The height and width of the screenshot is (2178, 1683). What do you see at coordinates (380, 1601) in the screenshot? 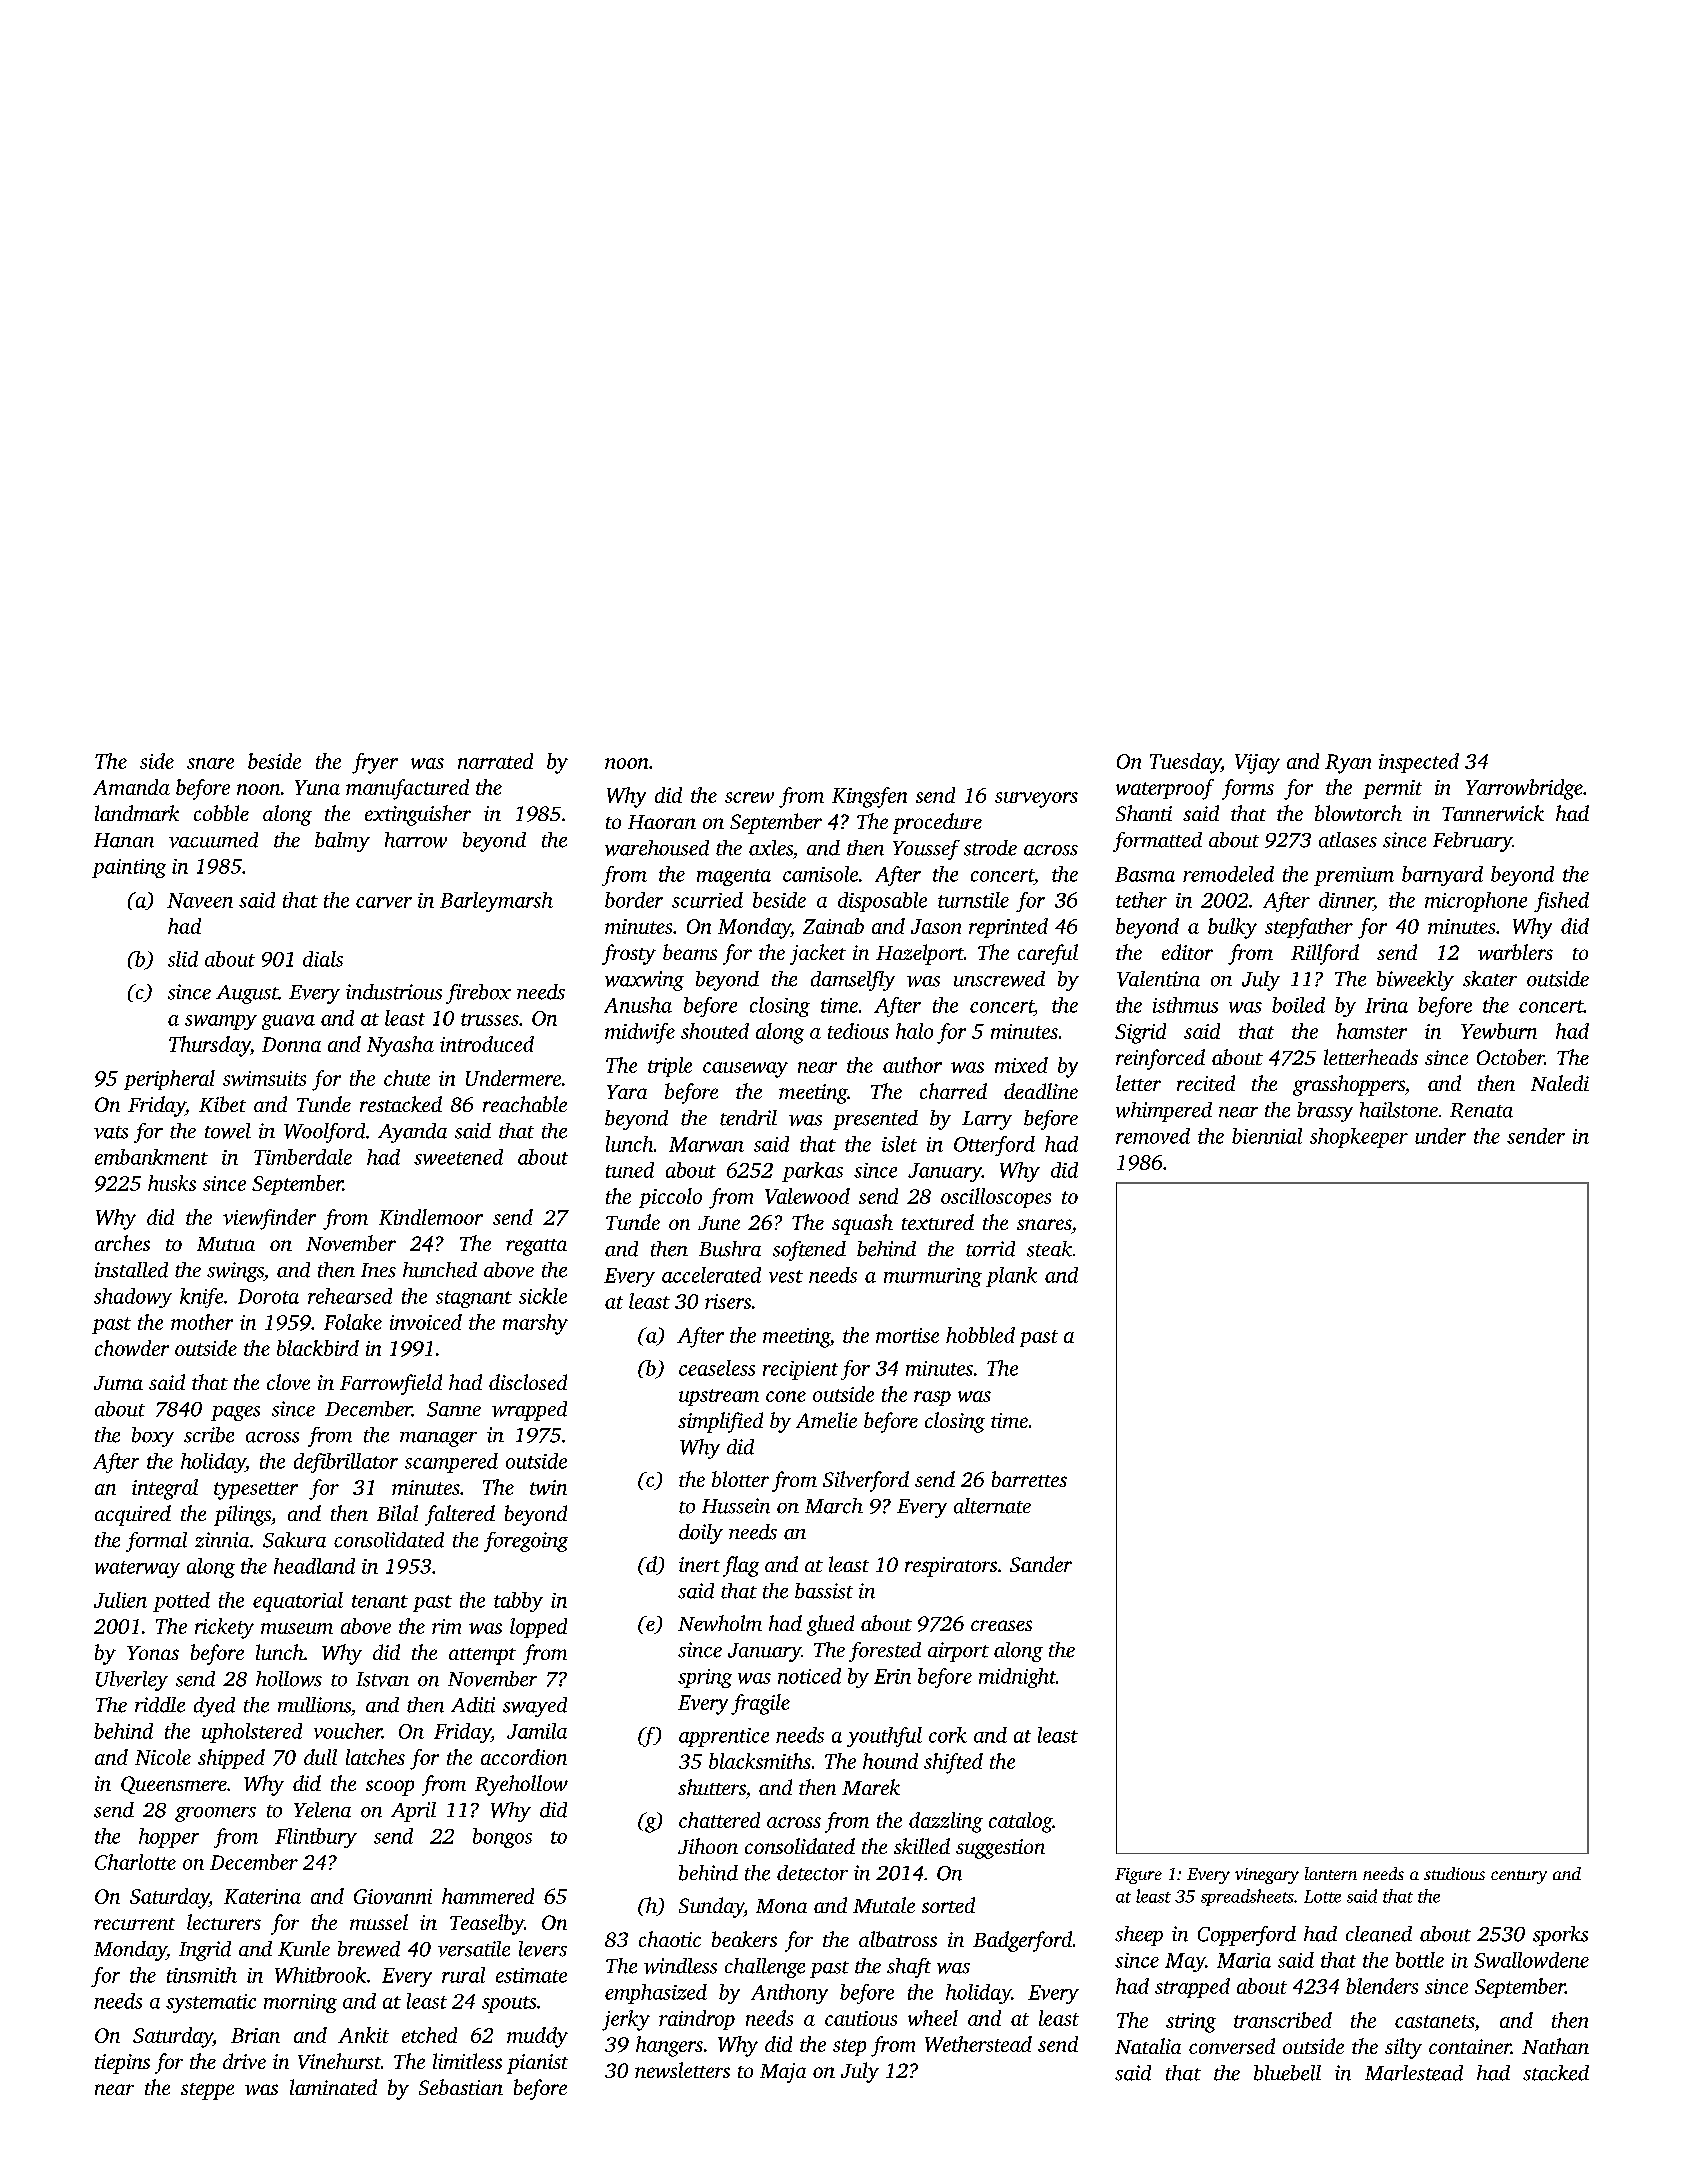
I see `tenant` at bounding box center [380, 1601].
